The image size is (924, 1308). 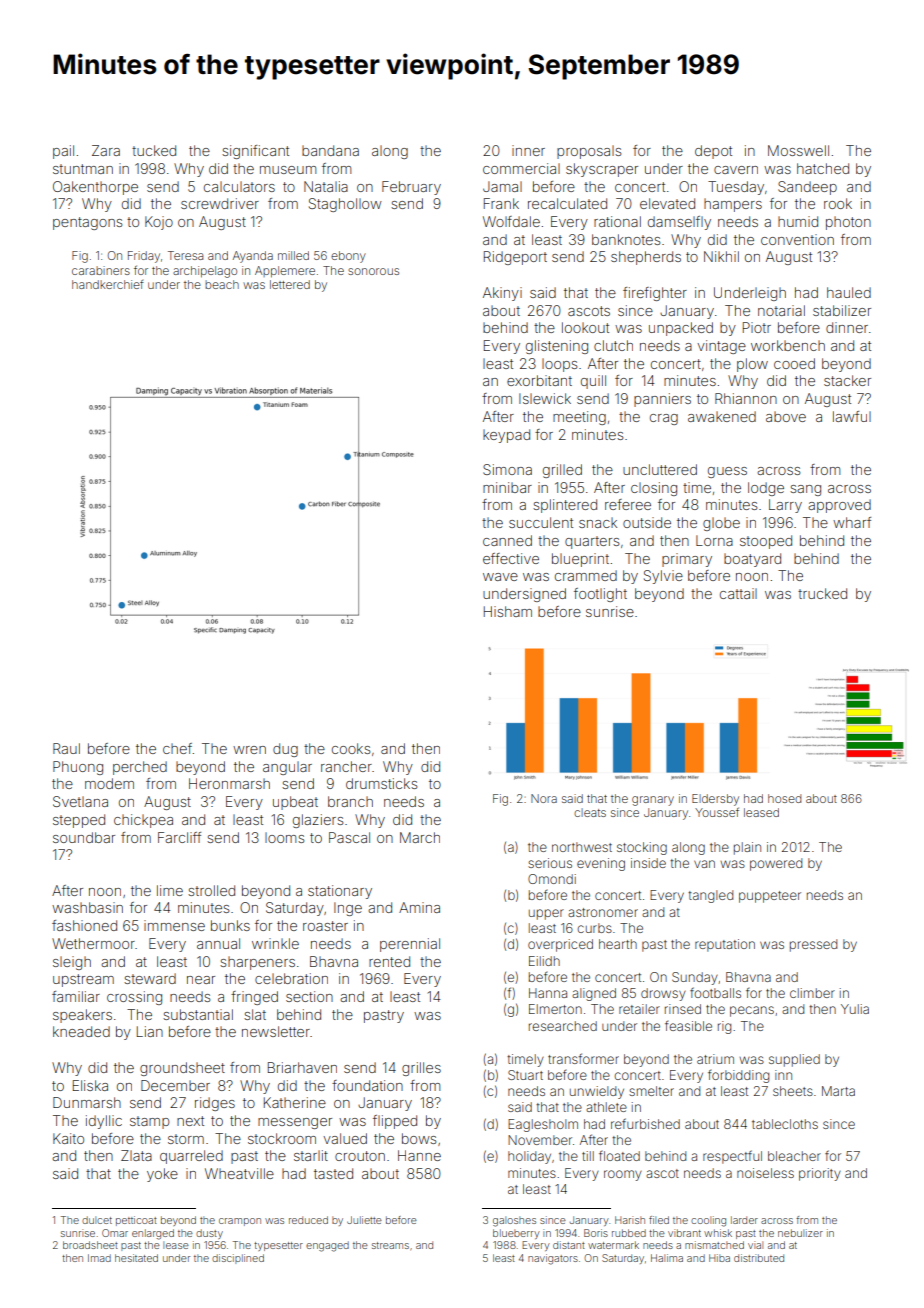 I want to click on keypad, so click(x=506, y=436).
